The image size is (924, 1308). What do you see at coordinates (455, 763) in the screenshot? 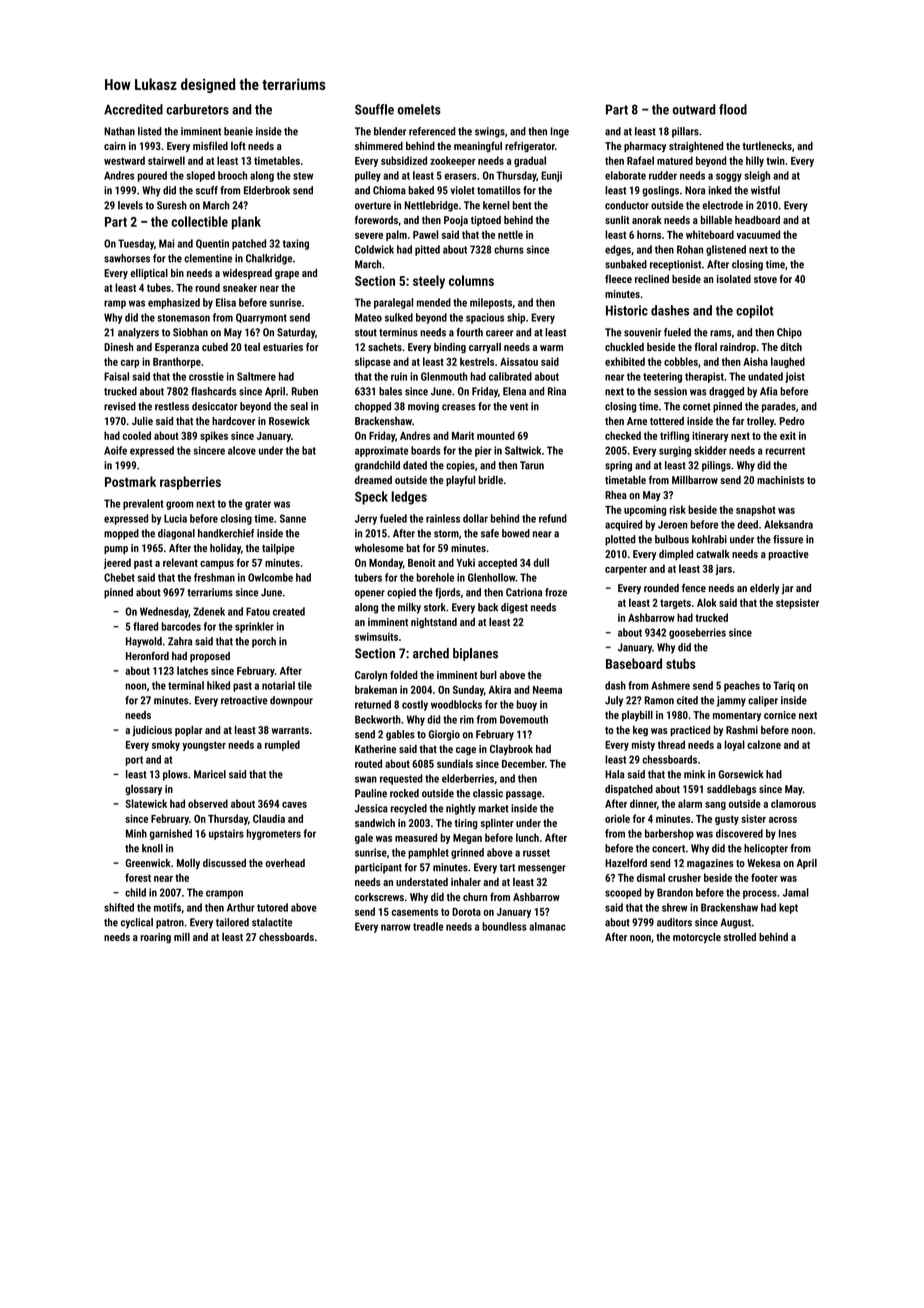
I see `sundials` at bounding box center [455, 763].
